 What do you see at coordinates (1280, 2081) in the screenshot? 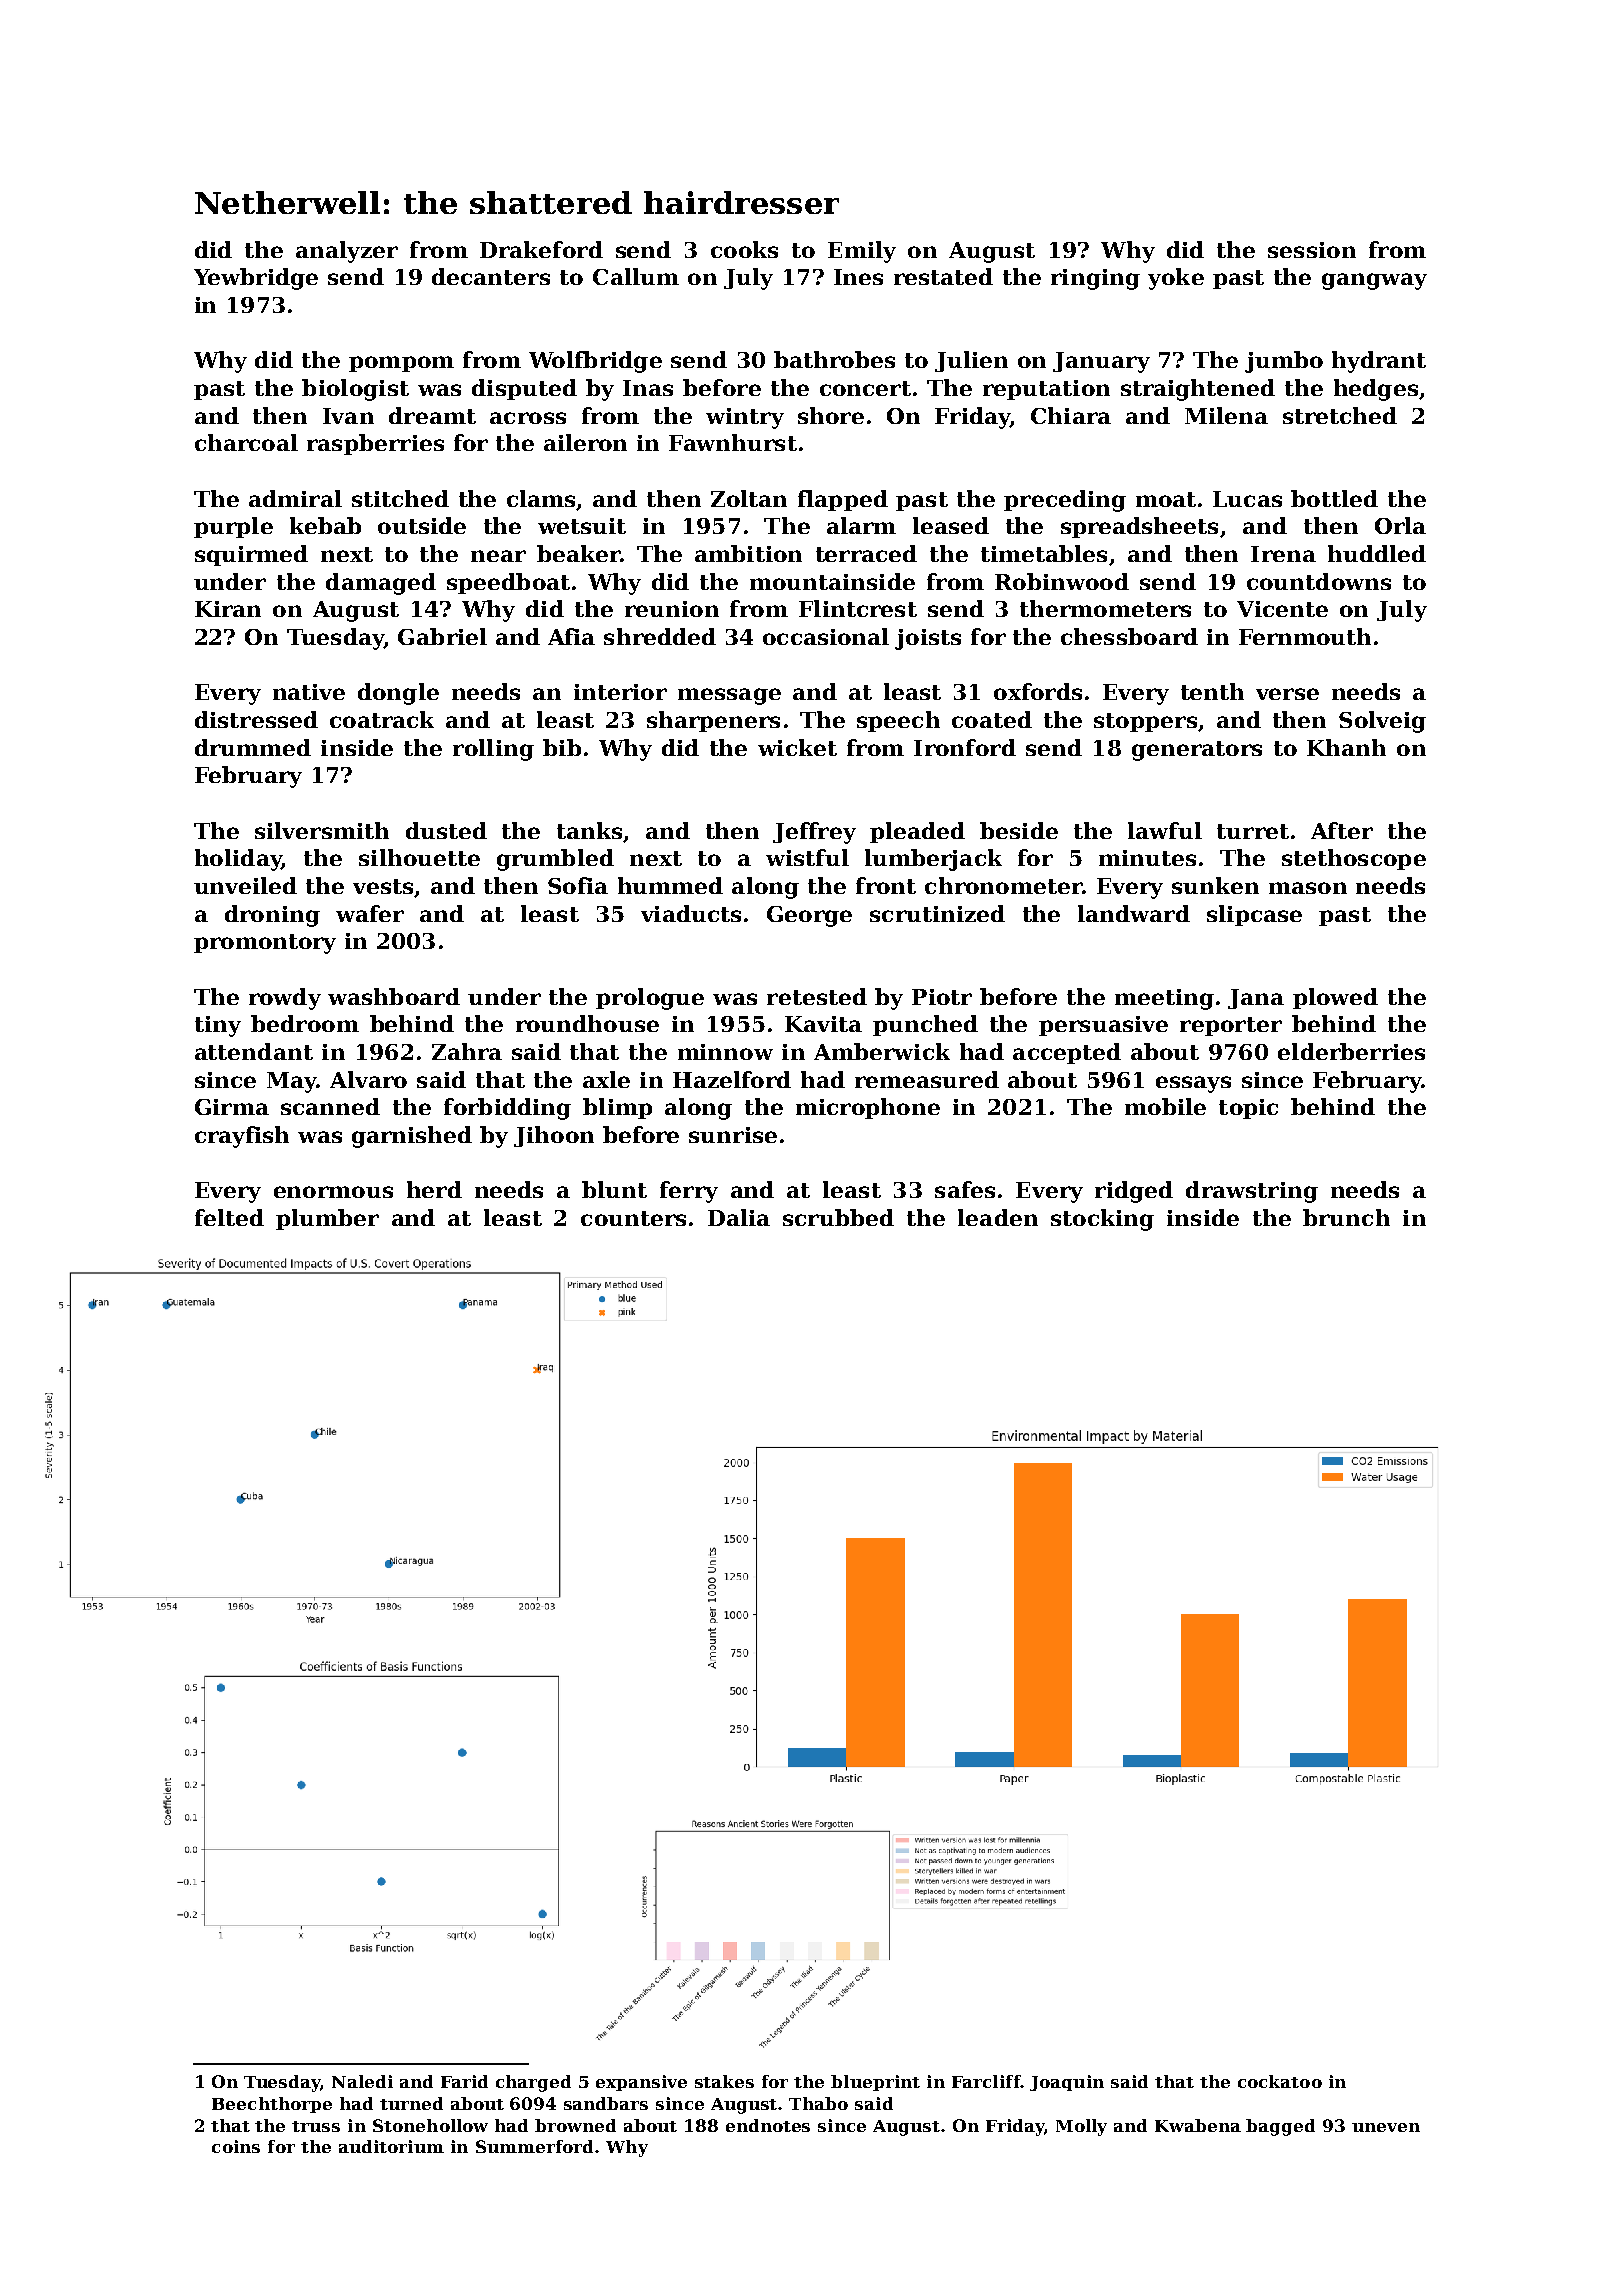
I see `cockatoo` at bounding box center [1280, 2081].
